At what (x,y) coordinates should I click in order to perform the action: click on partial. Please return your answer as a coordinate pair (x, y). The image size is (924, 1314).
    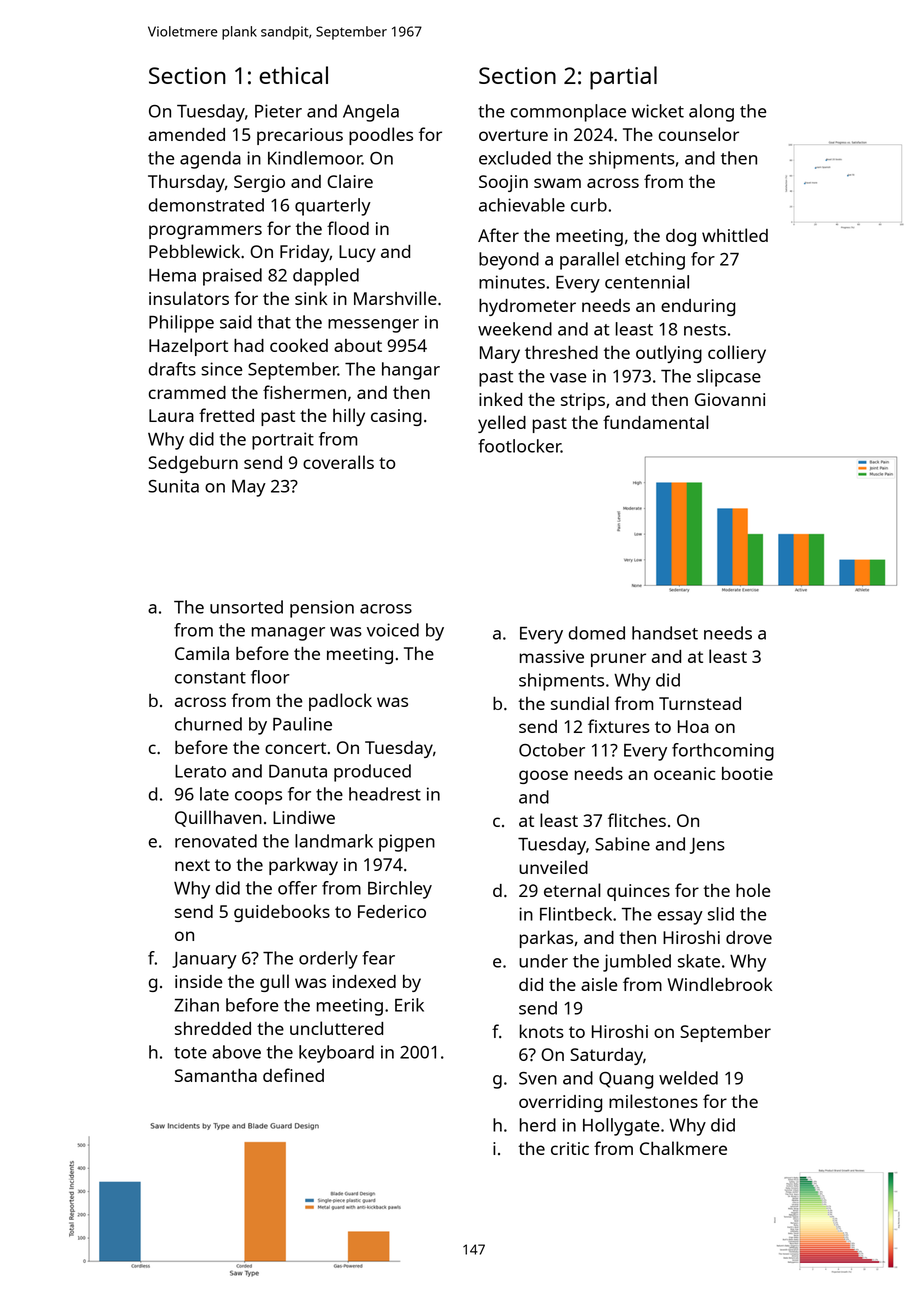
    Looking at the image, I should click on (623, 78).
